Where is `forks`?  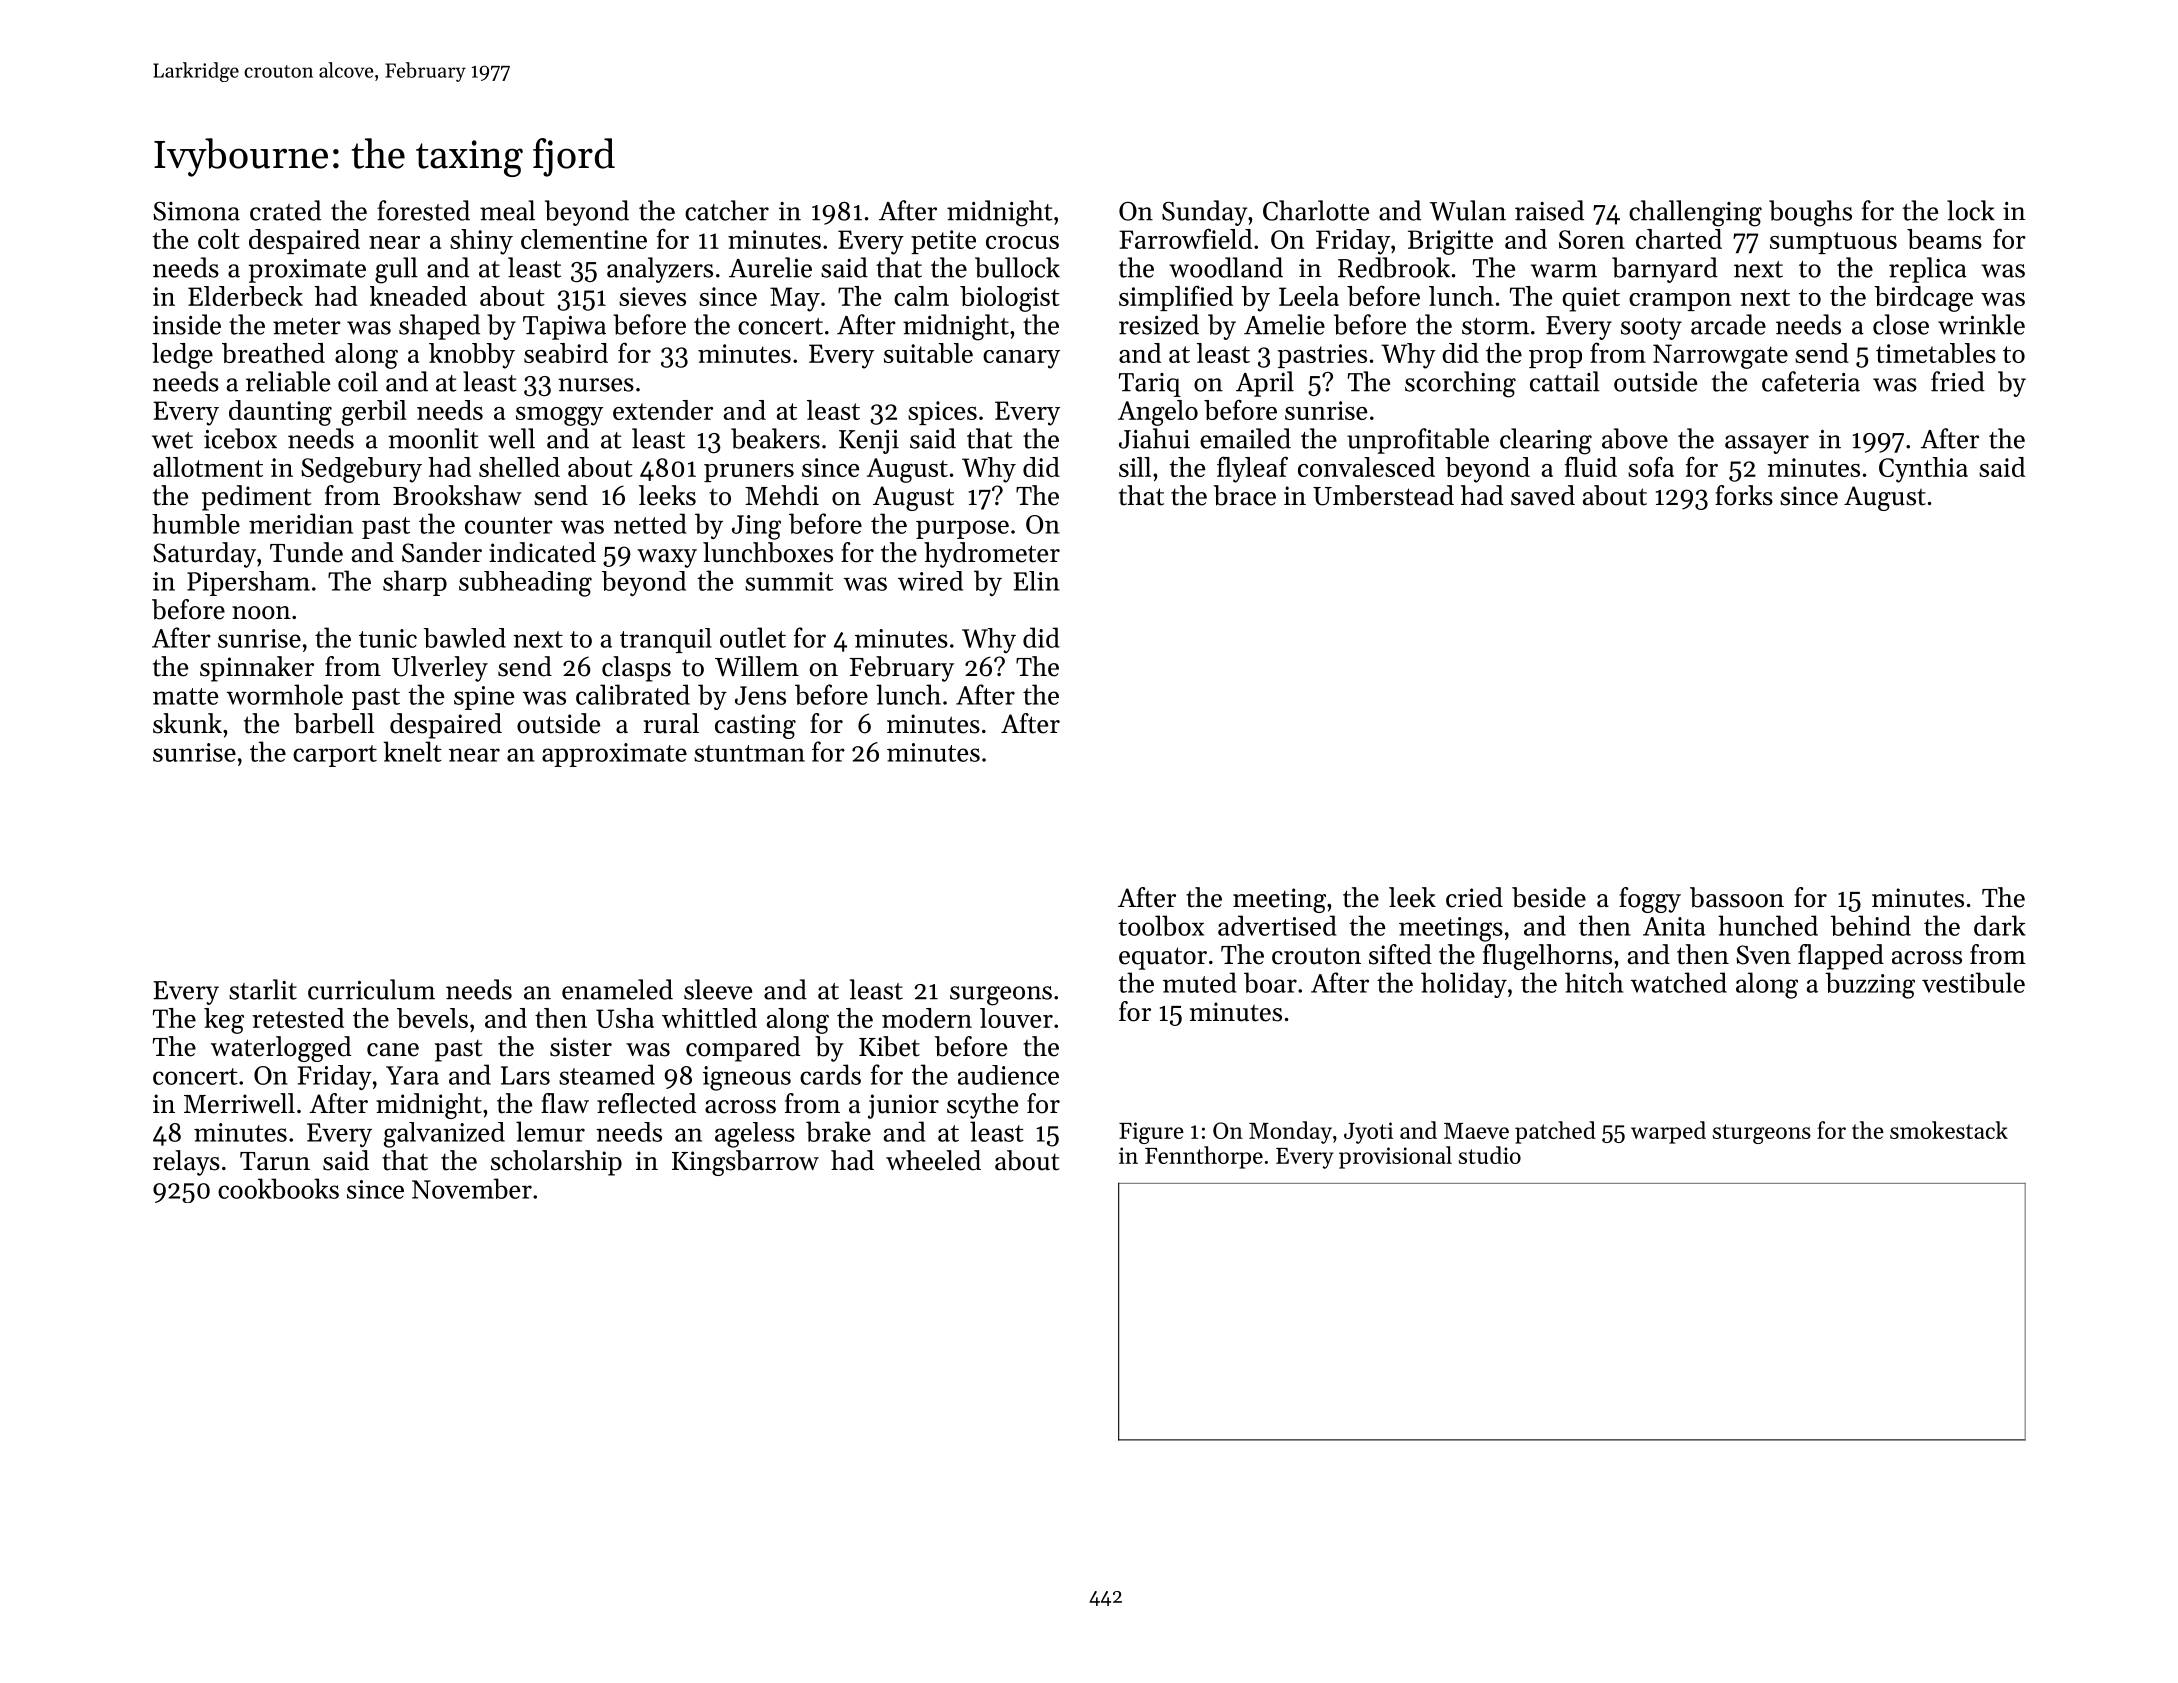 forks is located at coordinates (1744, 495).
